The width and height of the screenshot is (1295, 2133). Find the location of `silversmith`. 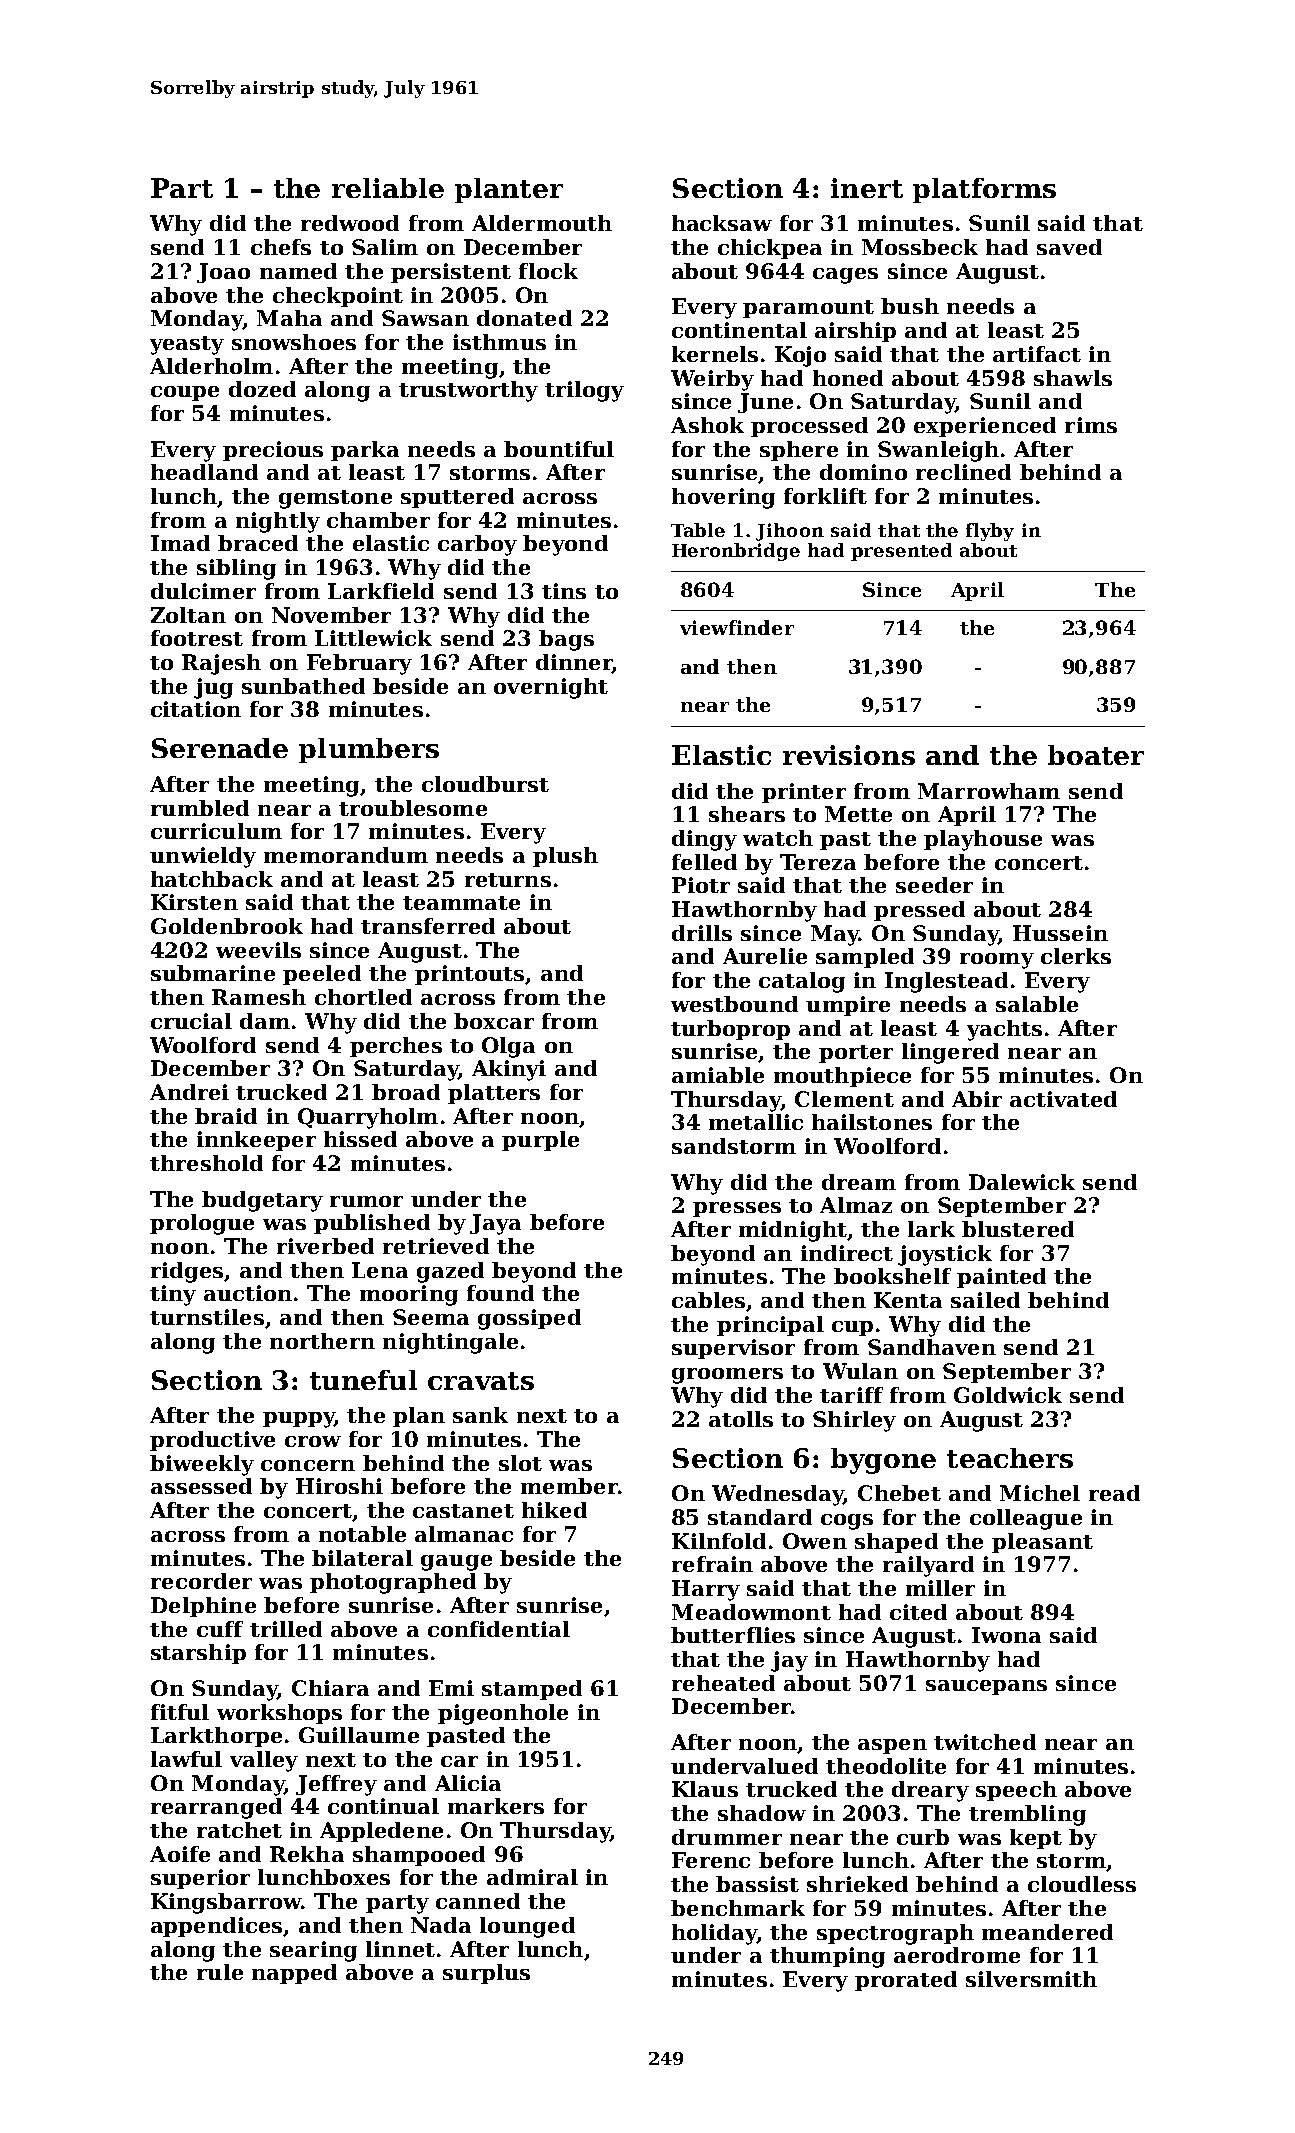

silversmith is located at coordinates (1031, 1979).
